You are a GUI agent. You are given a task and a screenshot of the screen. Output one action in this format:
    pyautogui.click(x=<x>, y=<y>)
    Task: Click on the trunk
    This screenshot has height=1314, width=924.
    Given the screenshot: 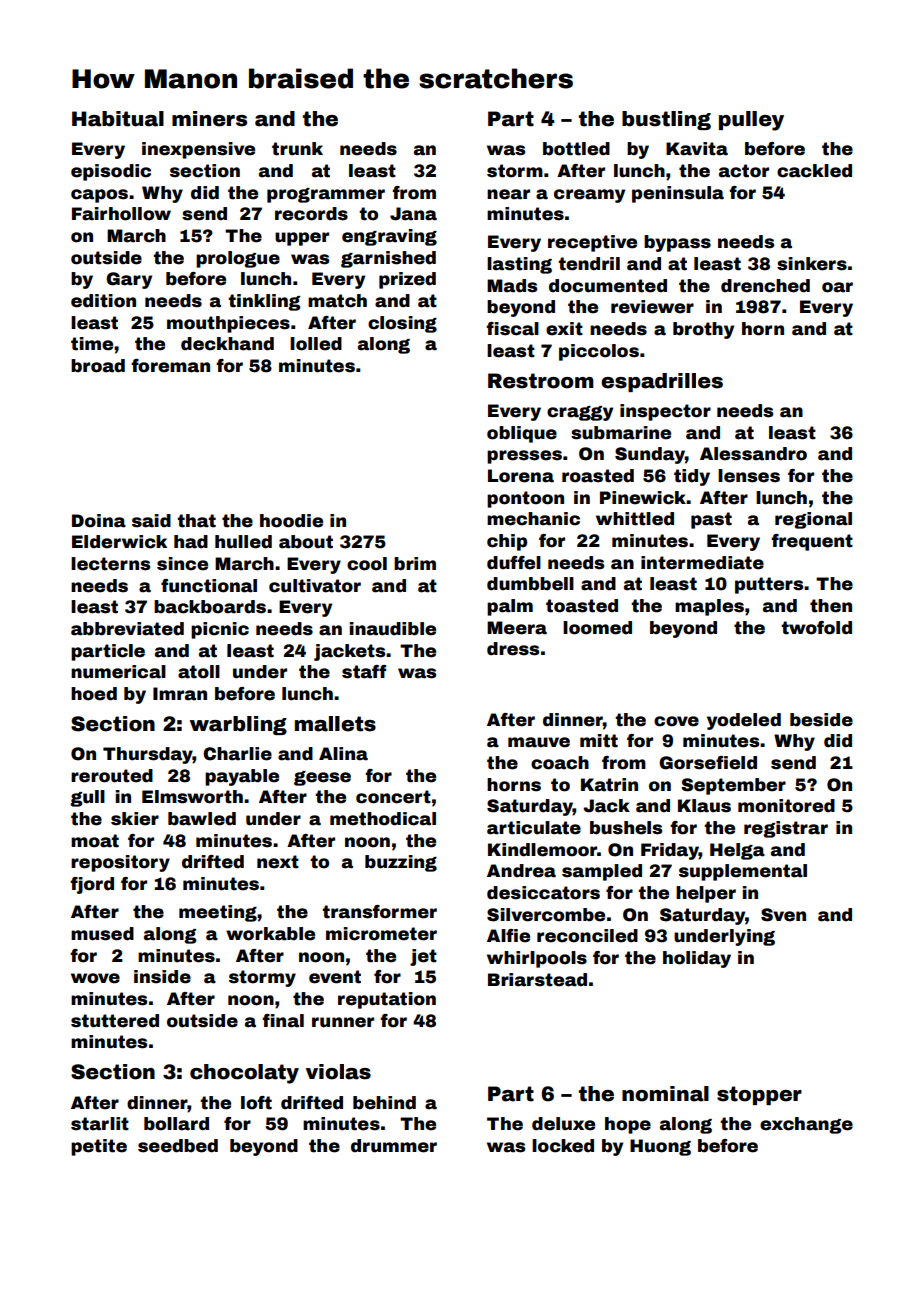 What is the action you would take?
    pyautogui.click(x=297, y=149)
